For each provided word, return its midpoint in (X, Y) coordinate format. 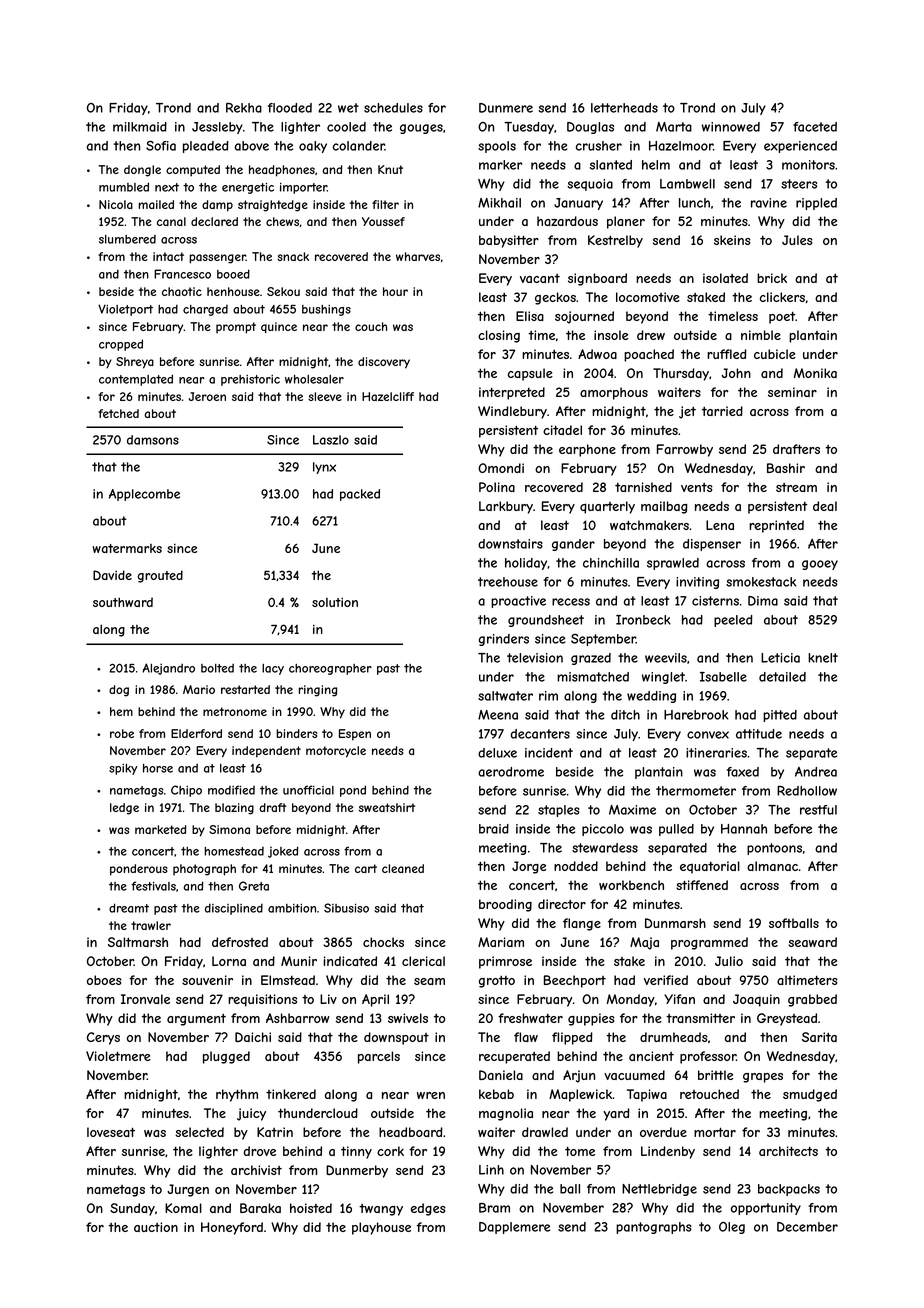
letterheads (624, 108)
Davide (112, 575)
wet (348, 108)
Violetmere (118, 1056)
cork (390, 1151)
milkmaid (140, 127)
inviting (697, 583)
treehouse (508, 582)
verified (666, 980)
